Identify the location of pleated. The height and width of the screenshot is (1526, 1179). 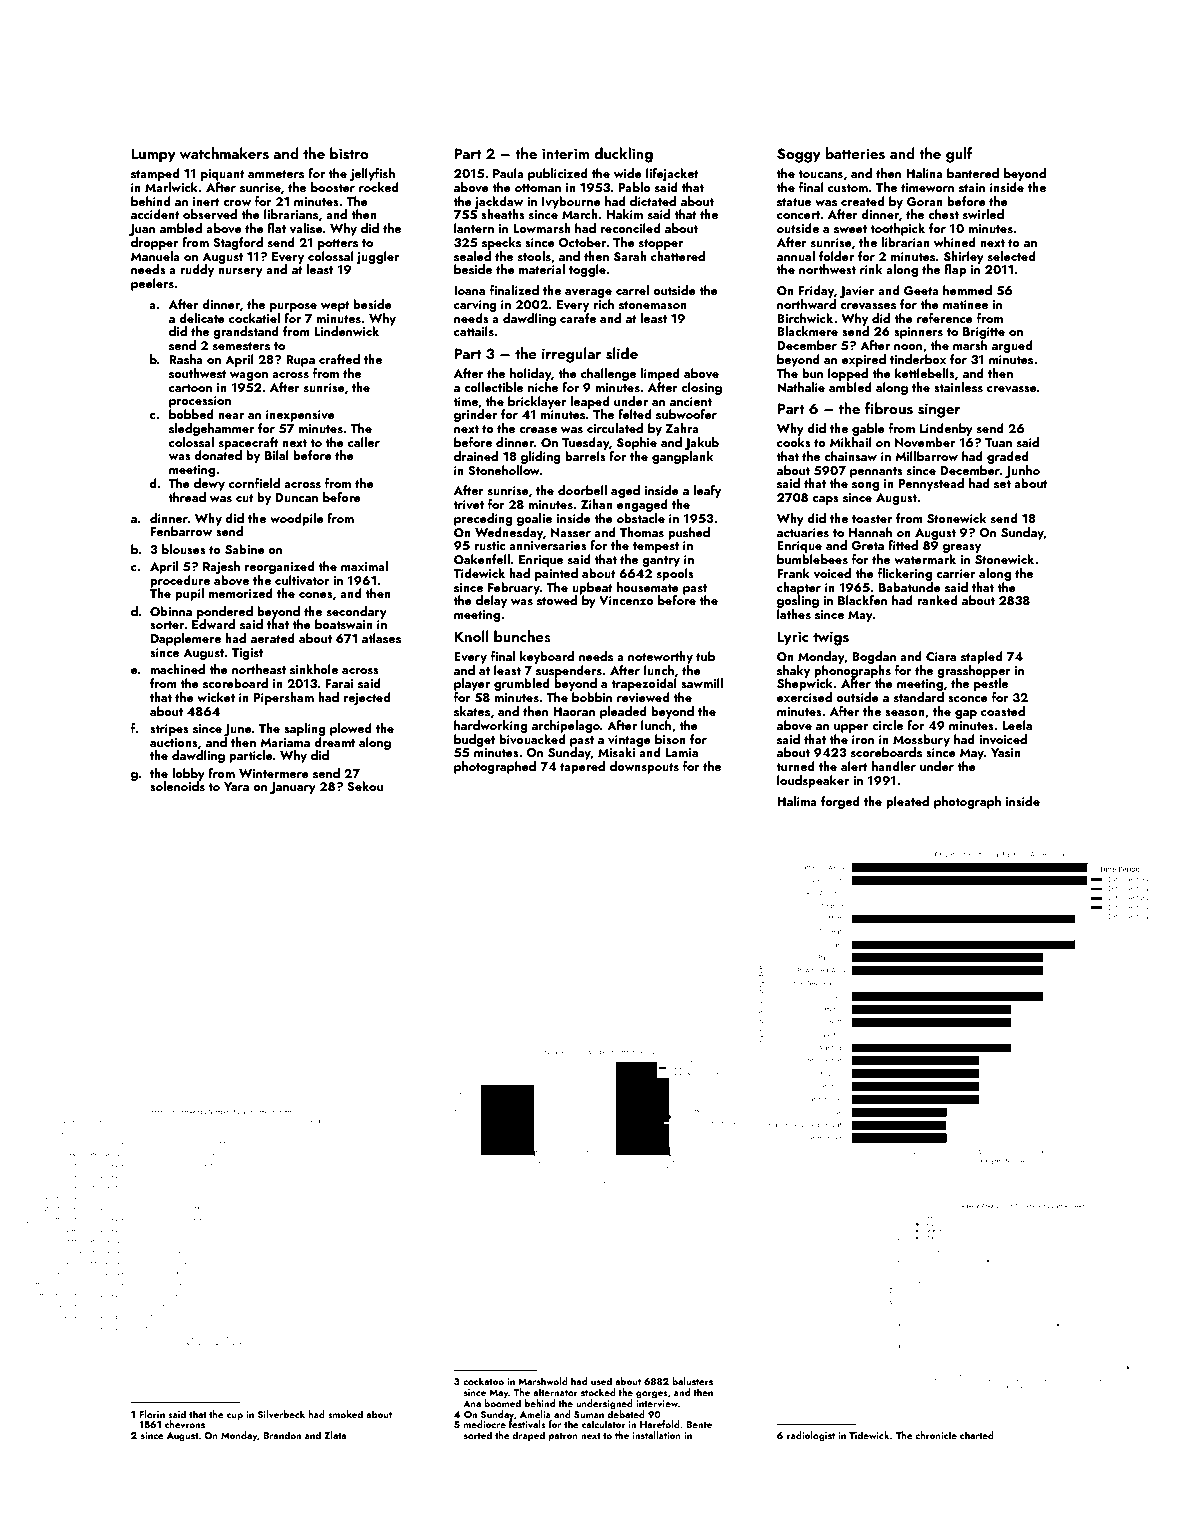
(907, 802).
